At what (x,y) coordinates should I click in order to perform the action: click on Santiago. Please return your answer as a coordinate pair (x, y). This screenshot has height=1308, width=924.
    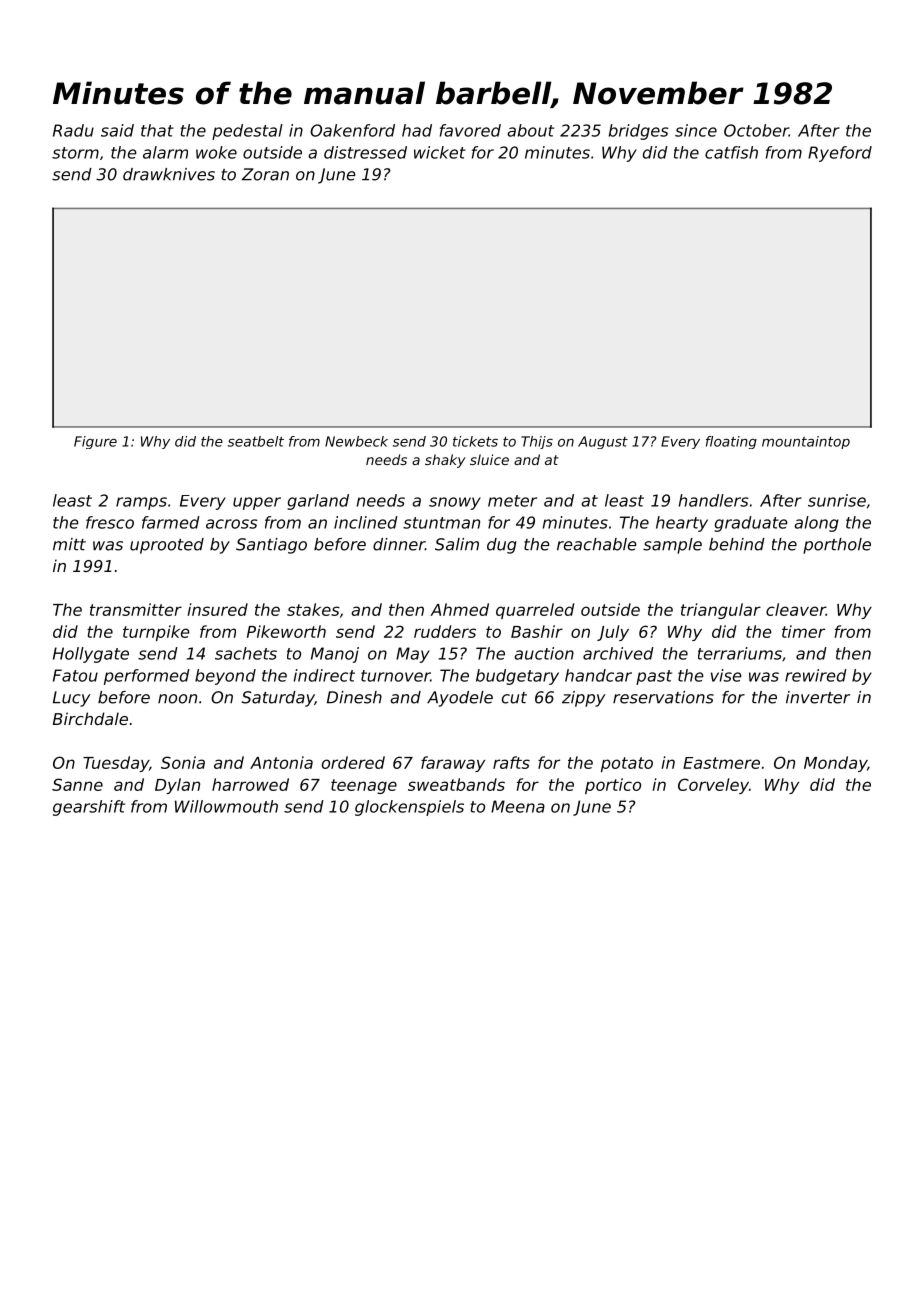
    Looking at the image, I should click on (271, 546).
